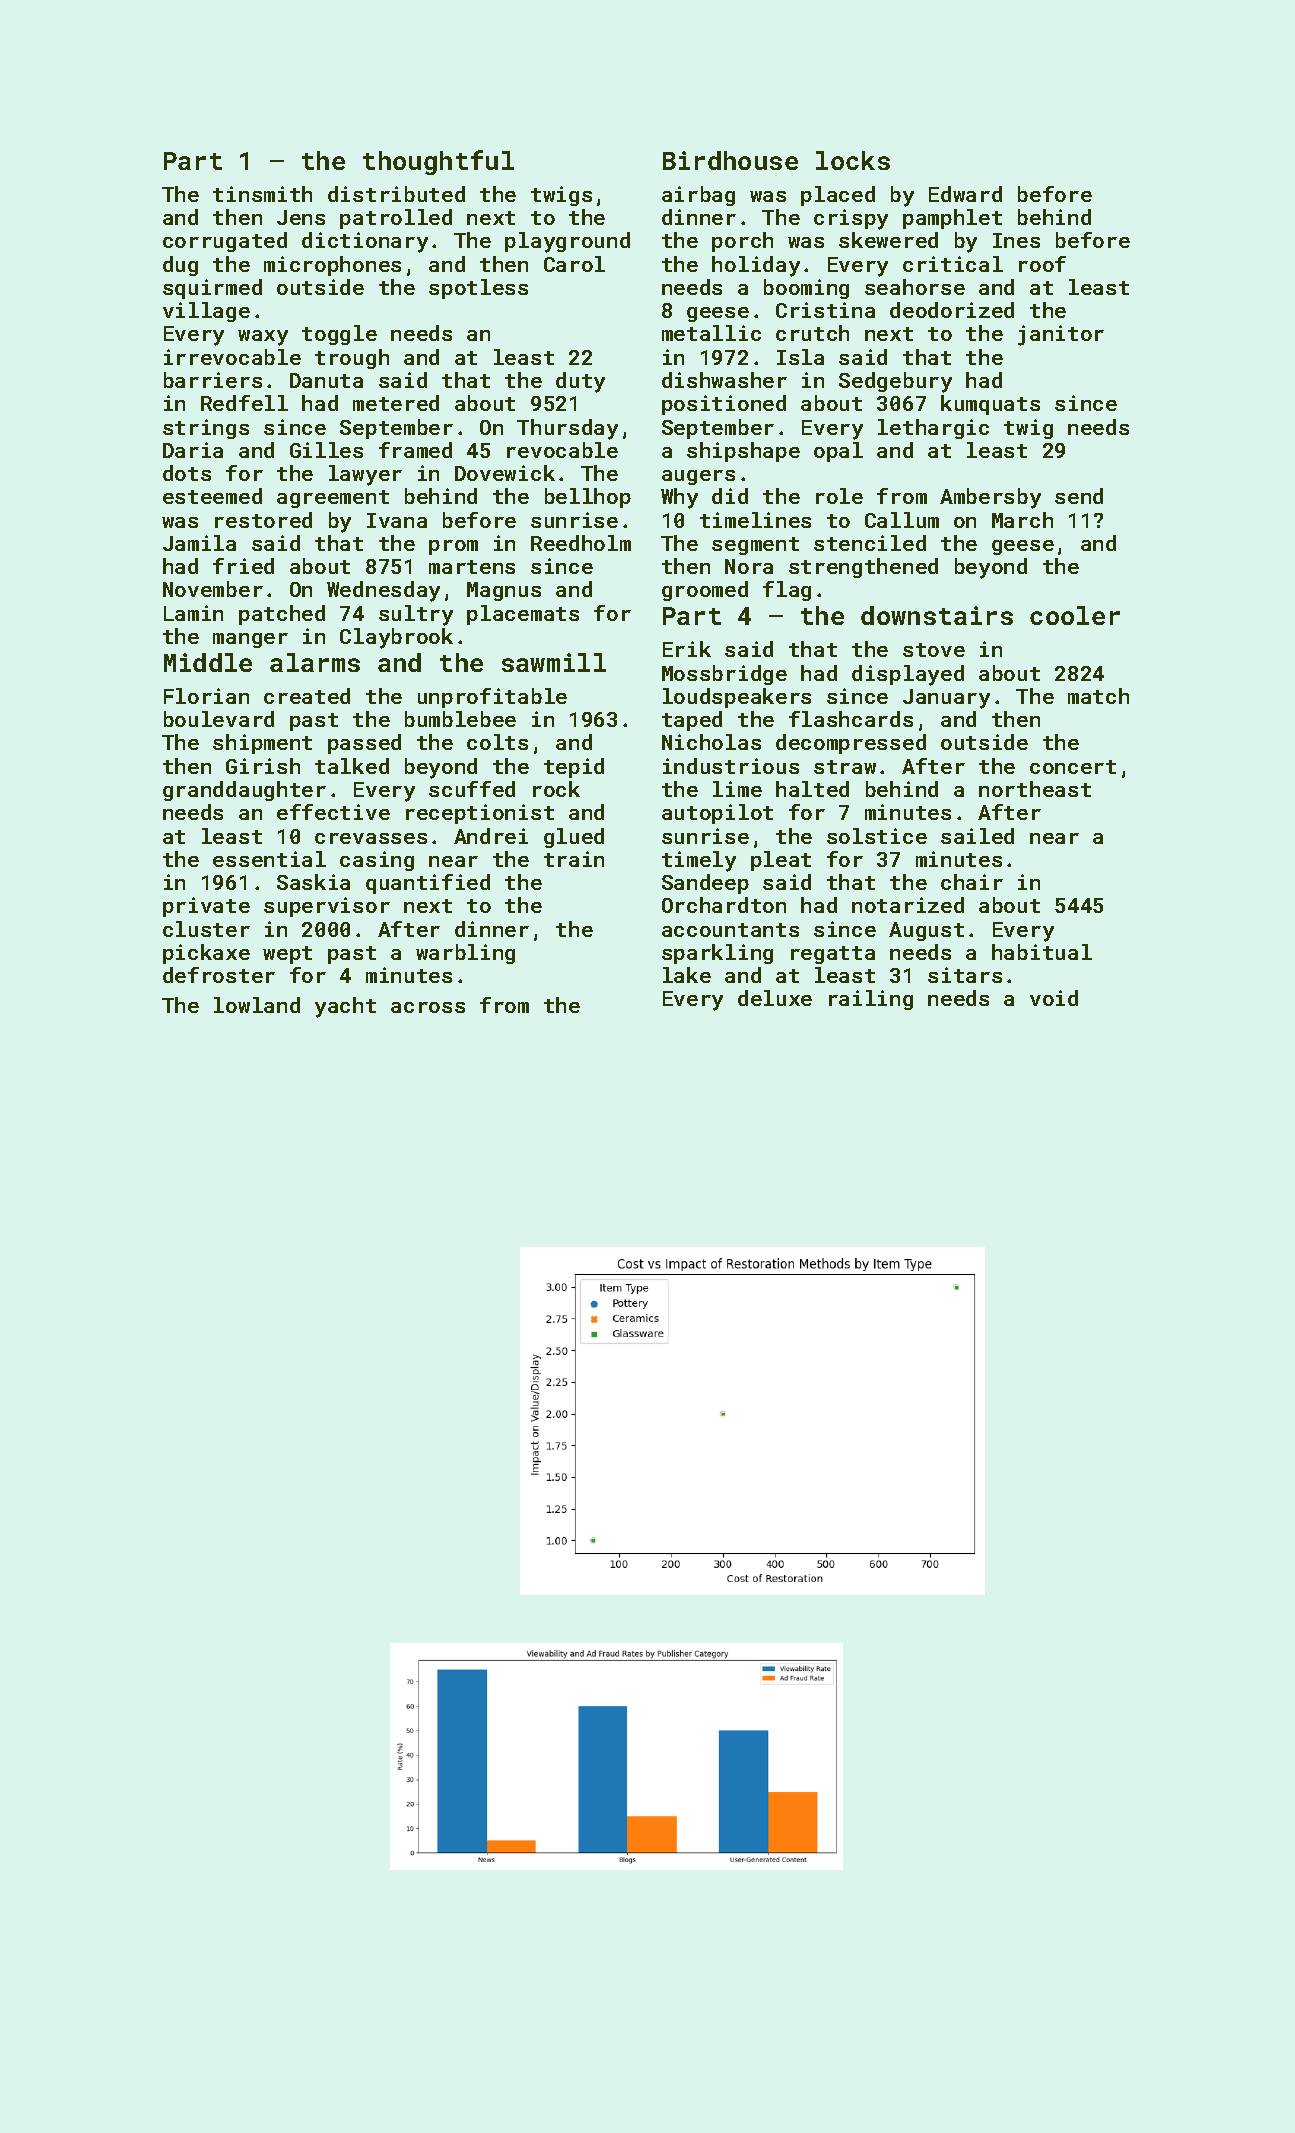  I want to click on Cristina, so click(825, 310).
